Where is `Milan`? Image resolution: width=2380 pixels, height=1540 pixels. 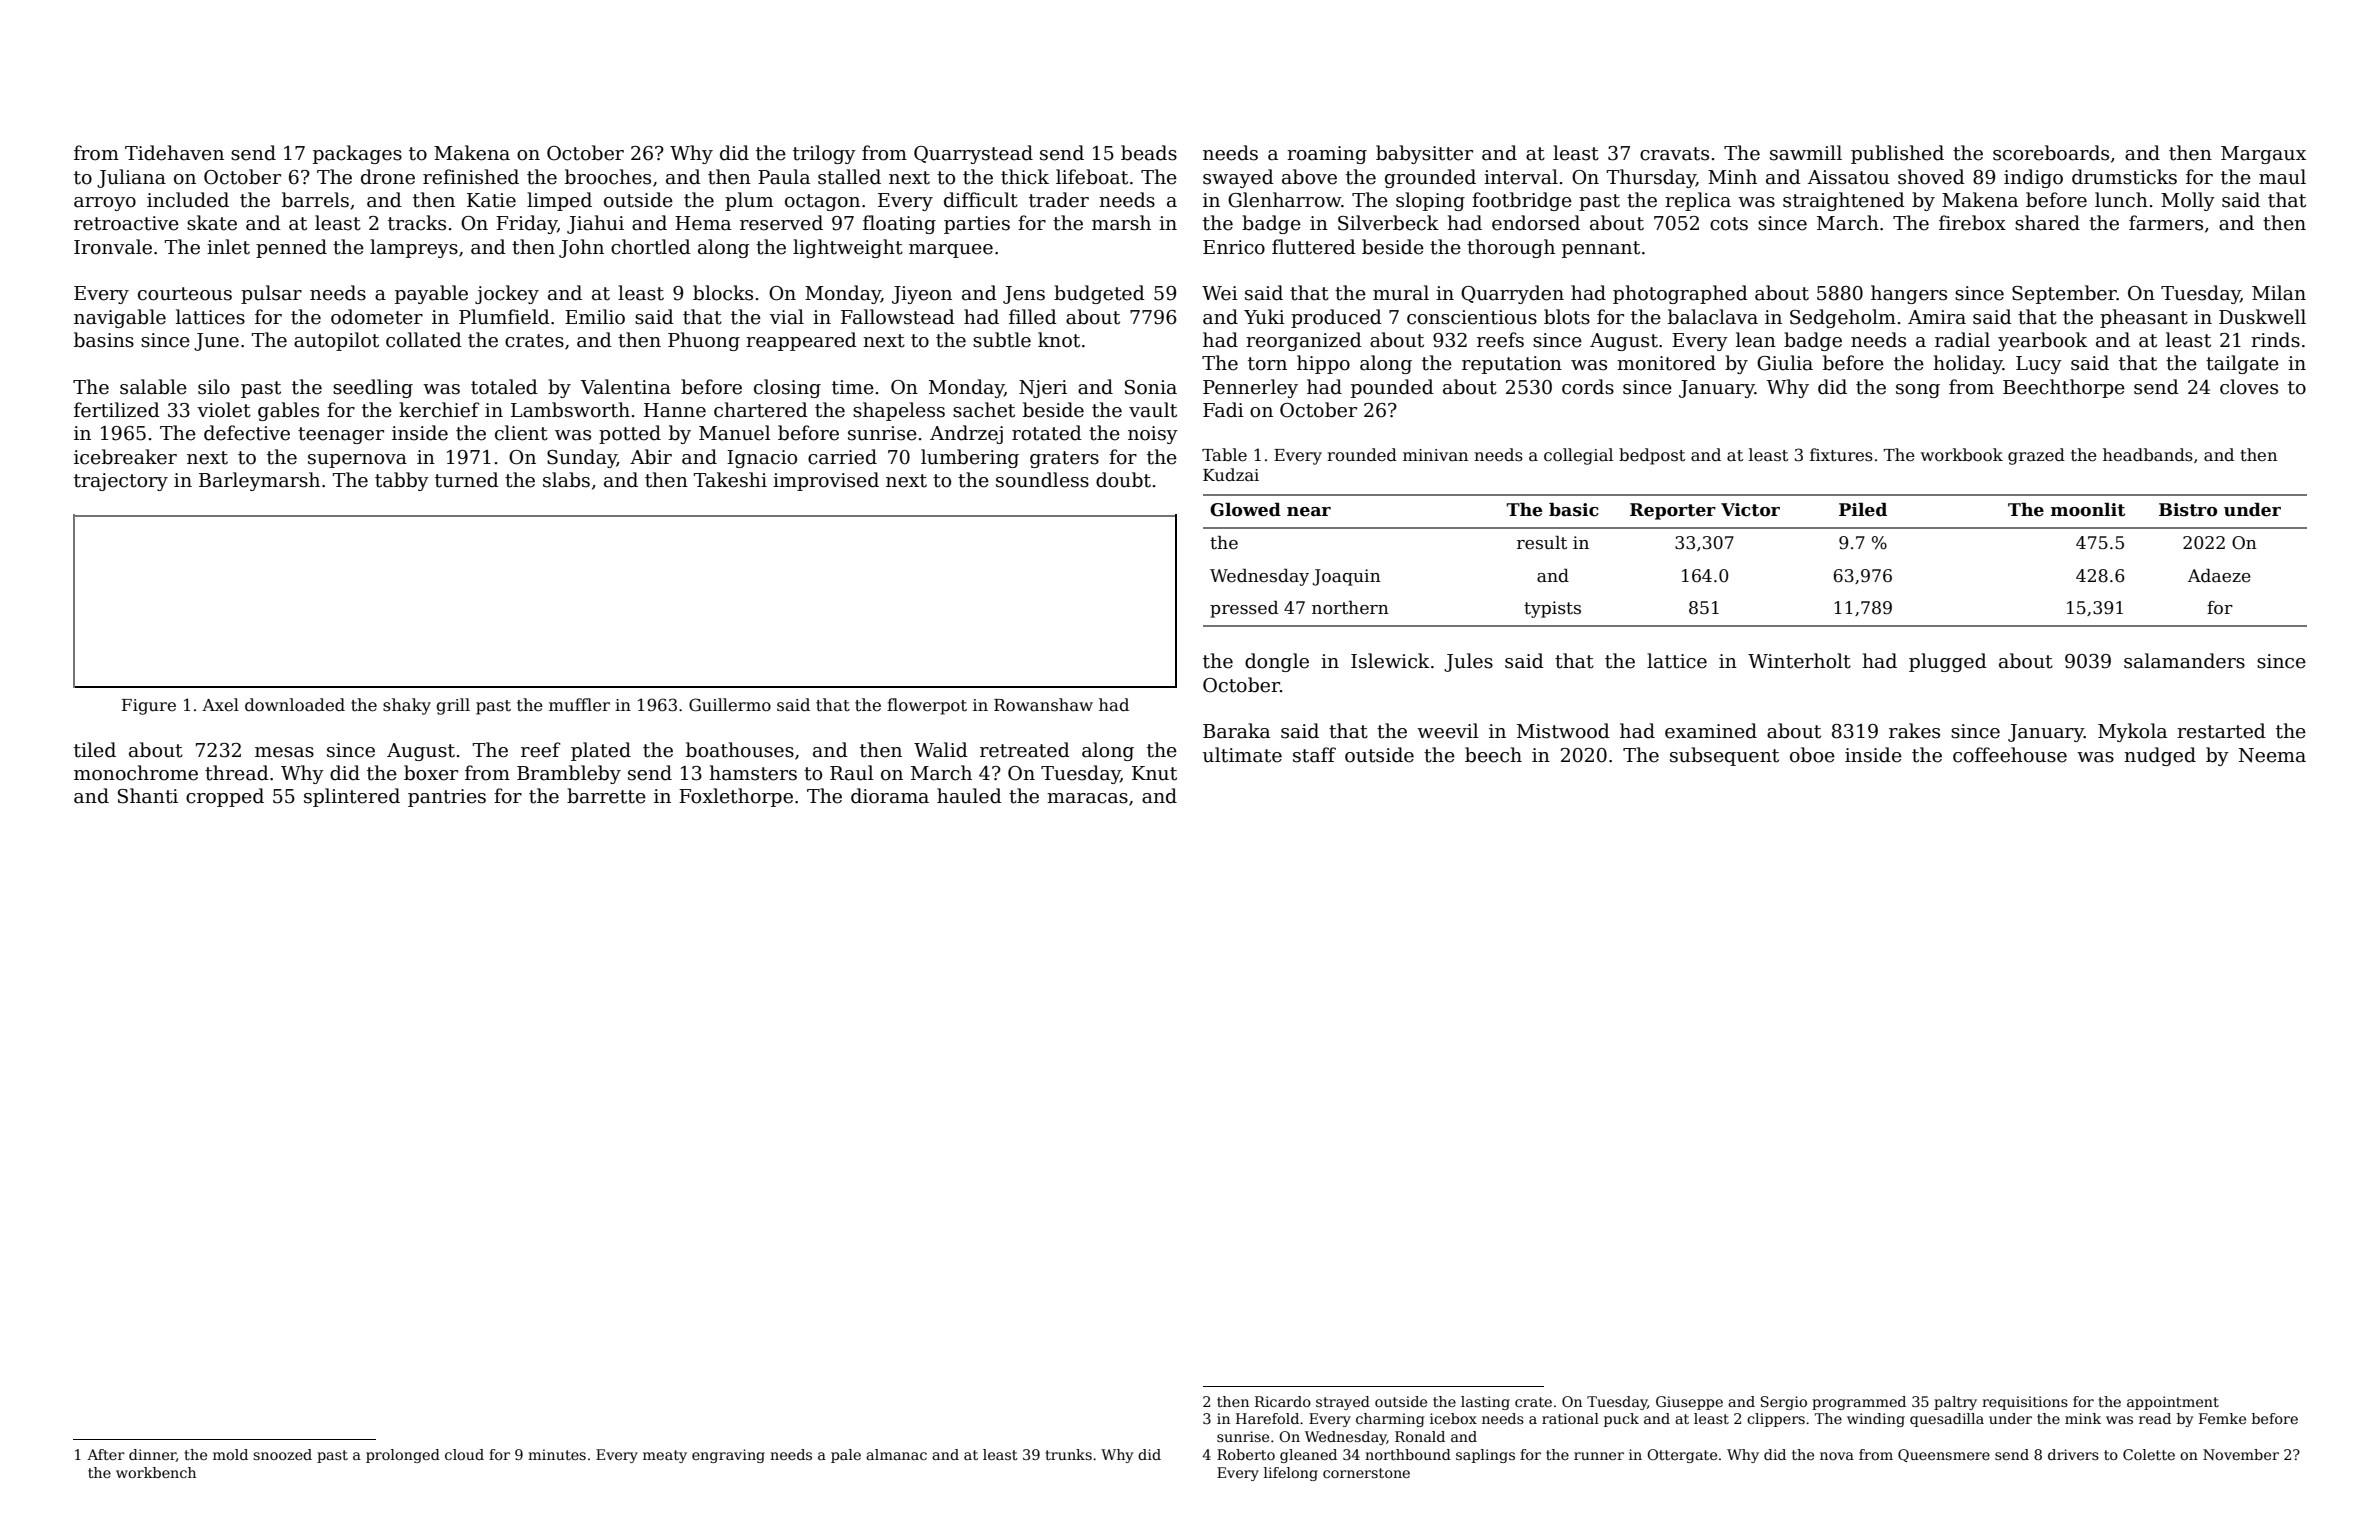 Milan is located at coordinates (2279, 293).
